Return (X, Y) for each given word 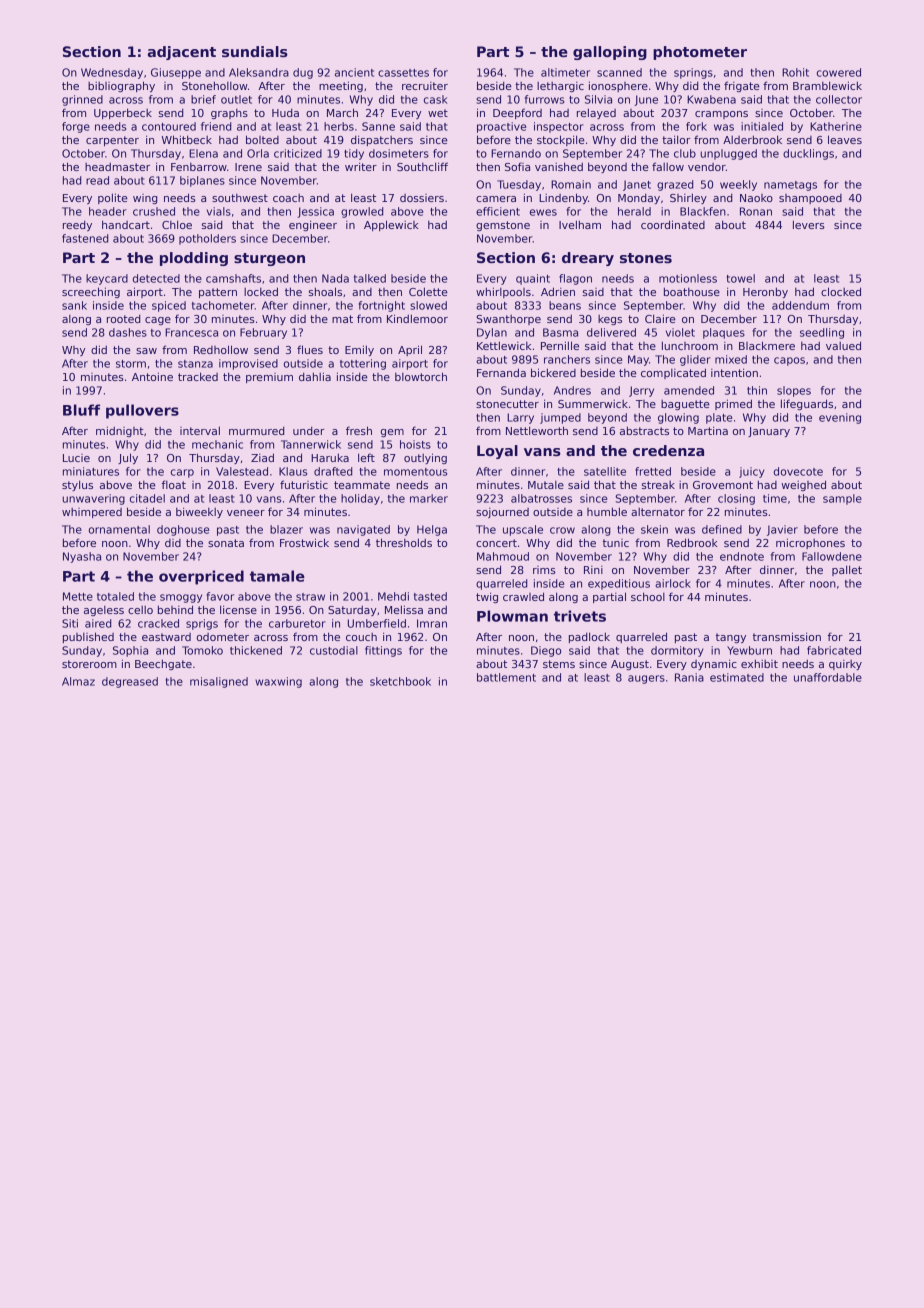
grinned (82, 100)
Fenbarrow (199, 167)
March (342, 112)
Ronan (756, 211)
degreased (130, 682)
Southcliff (422, 166)
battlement (506, 677)
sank (74, 305)
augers (646, 679)
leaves (845, 139)
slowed (428, 305)
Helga (432, 530)
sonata (226, 543)
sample (842, 499)
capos (789, 361)
